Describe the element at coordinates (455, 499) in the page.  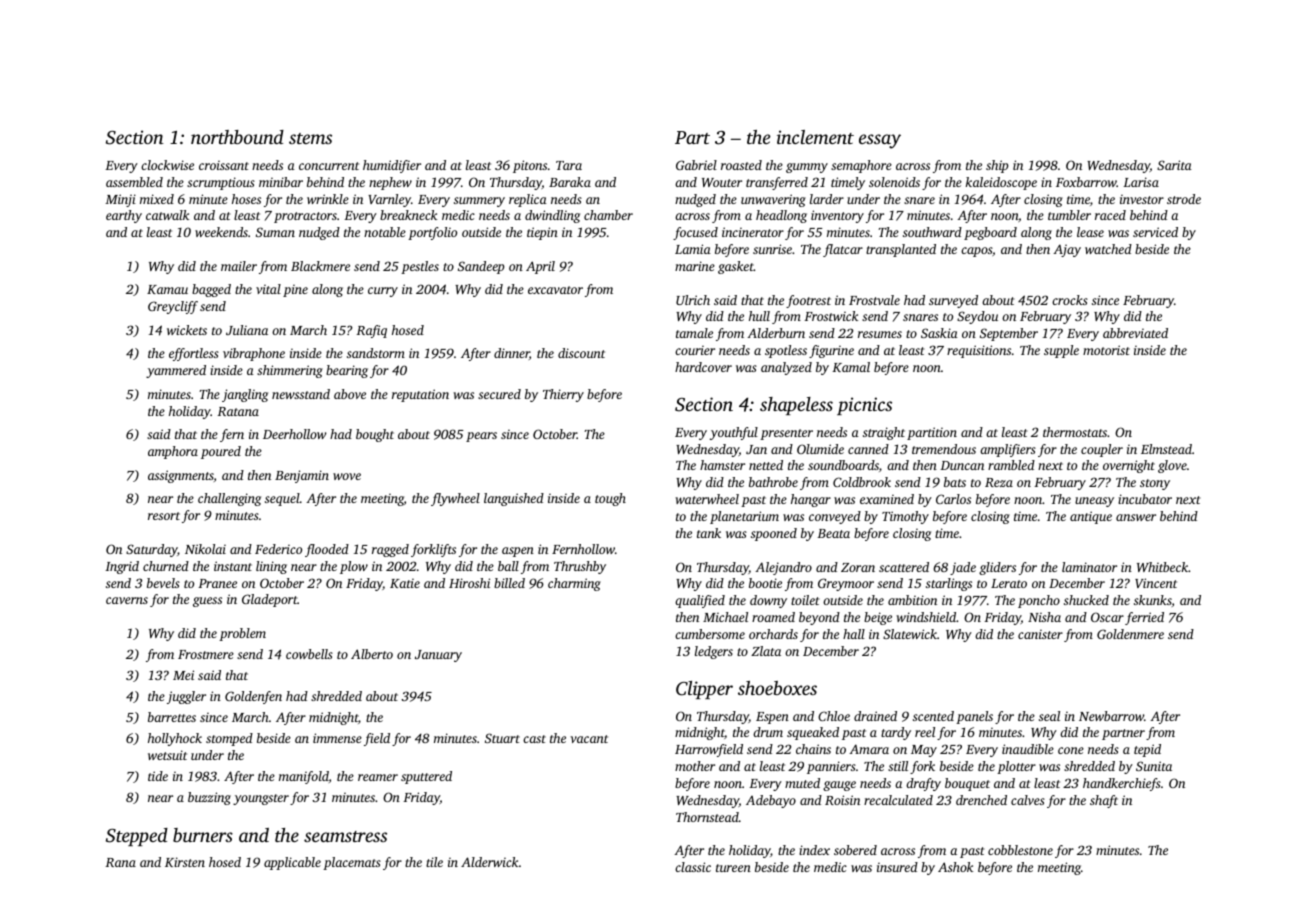
I see `flywheel` at that location.
